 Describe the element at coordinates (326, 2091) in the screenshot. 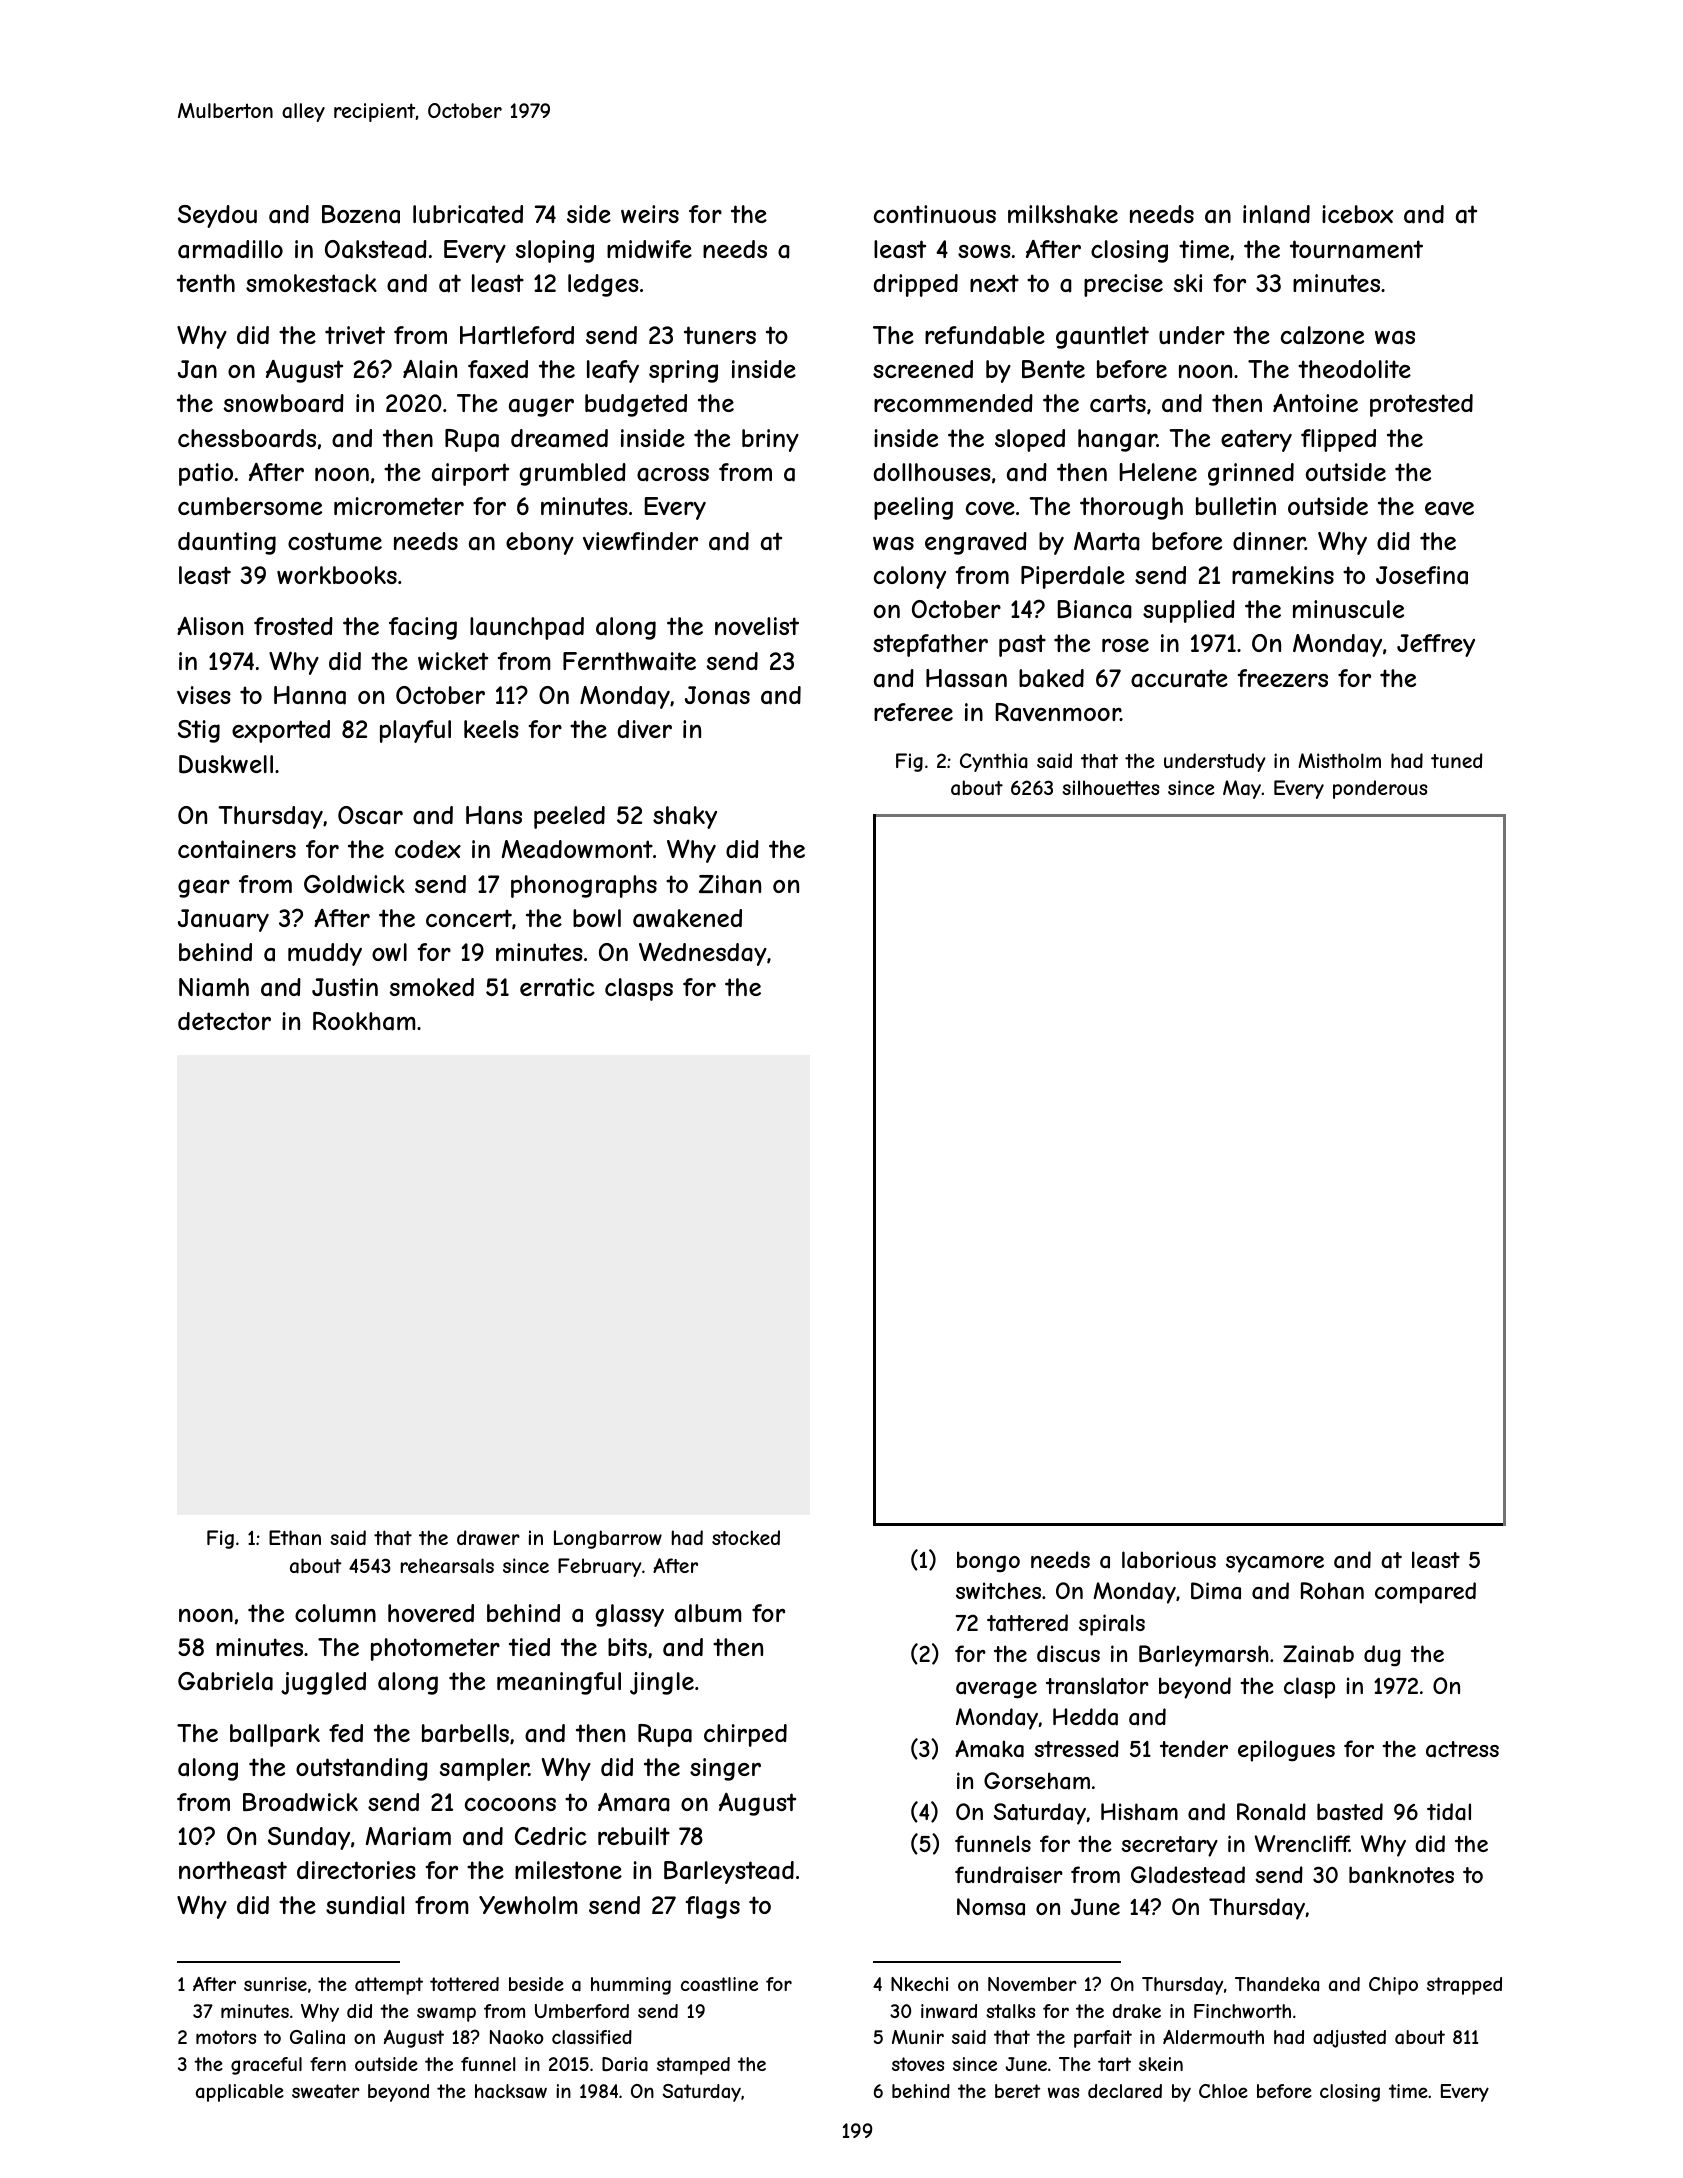

I see `sweater` at that location.
